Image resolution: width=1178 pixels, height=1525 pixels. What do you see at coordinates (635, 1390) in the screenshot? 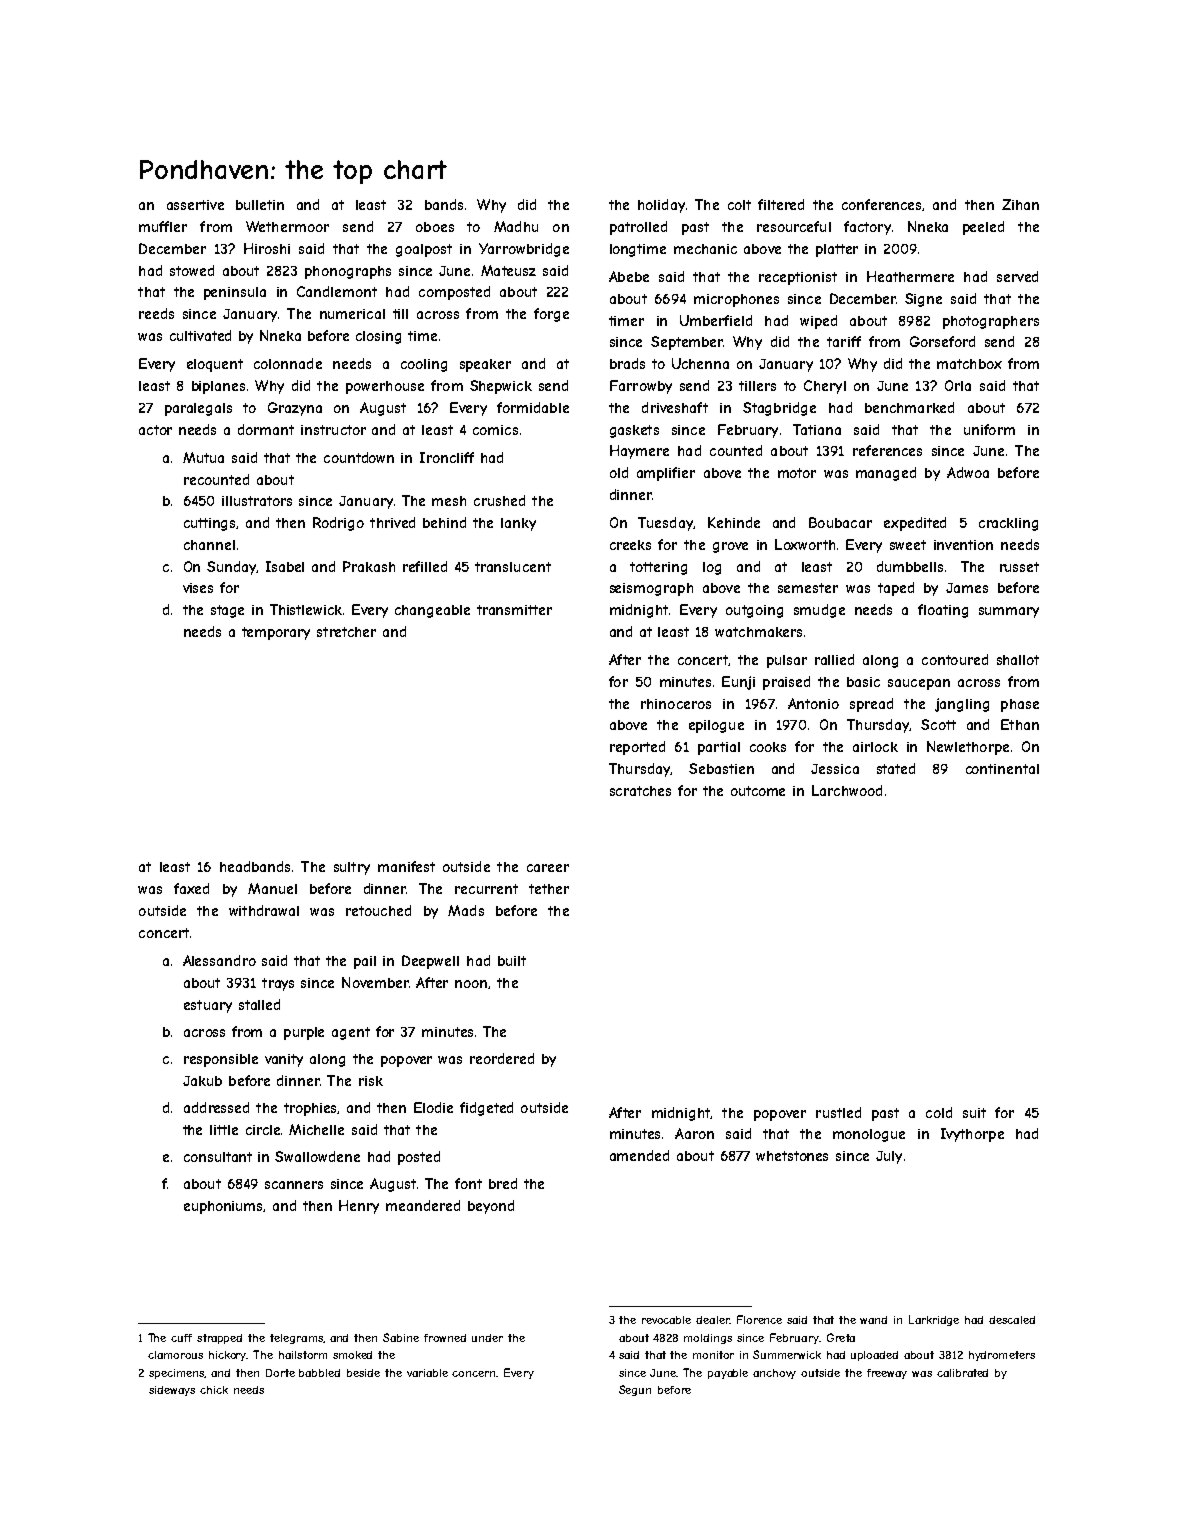
I see `Segun` at bounding box center [635, 1390].
